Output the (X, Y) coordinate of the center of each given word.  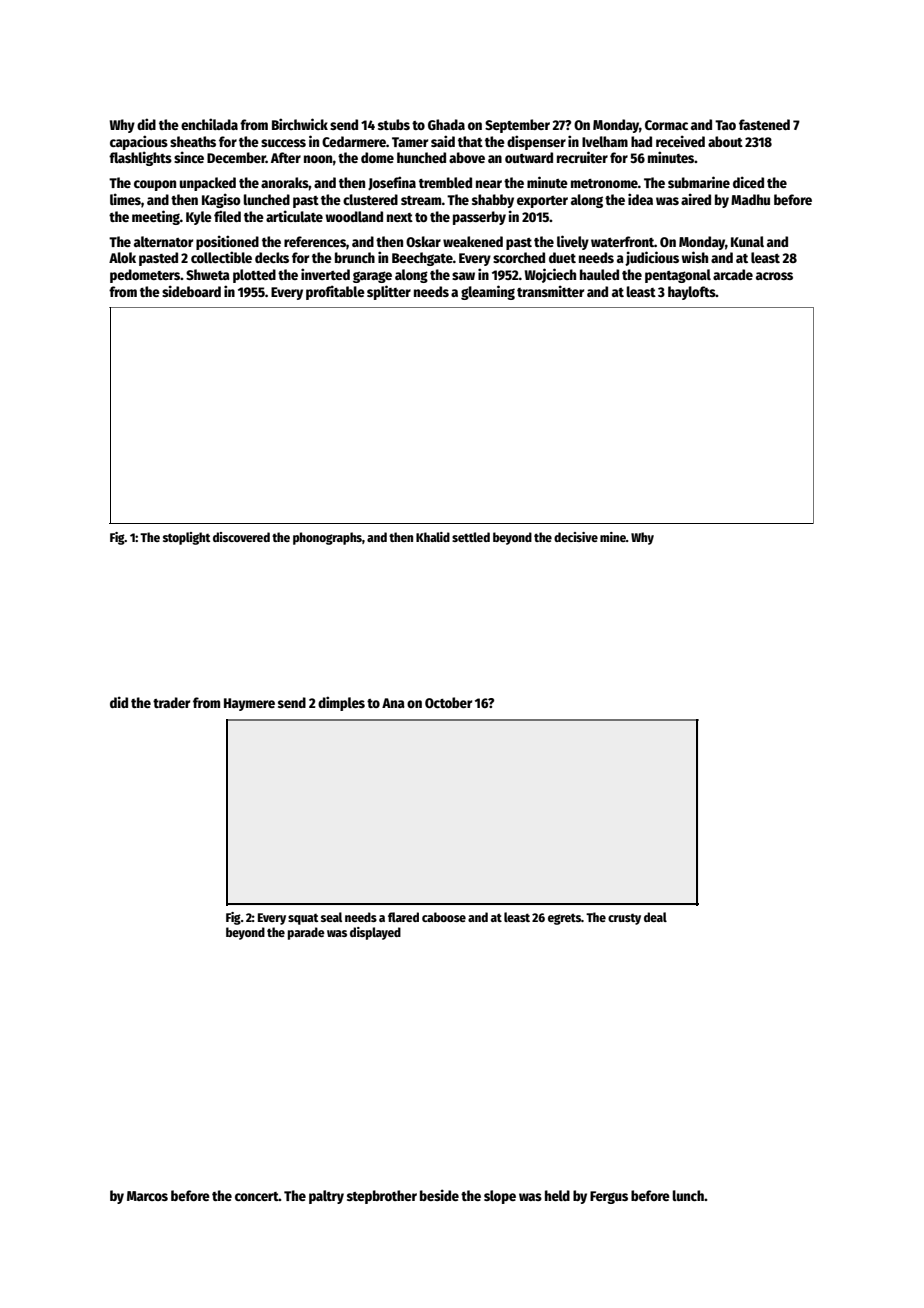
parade (306, 933)
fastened (764, 124)
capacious (139, 142)
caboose (444, 917)
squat (303, 919)
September (517, 126)
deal (655, 917)
